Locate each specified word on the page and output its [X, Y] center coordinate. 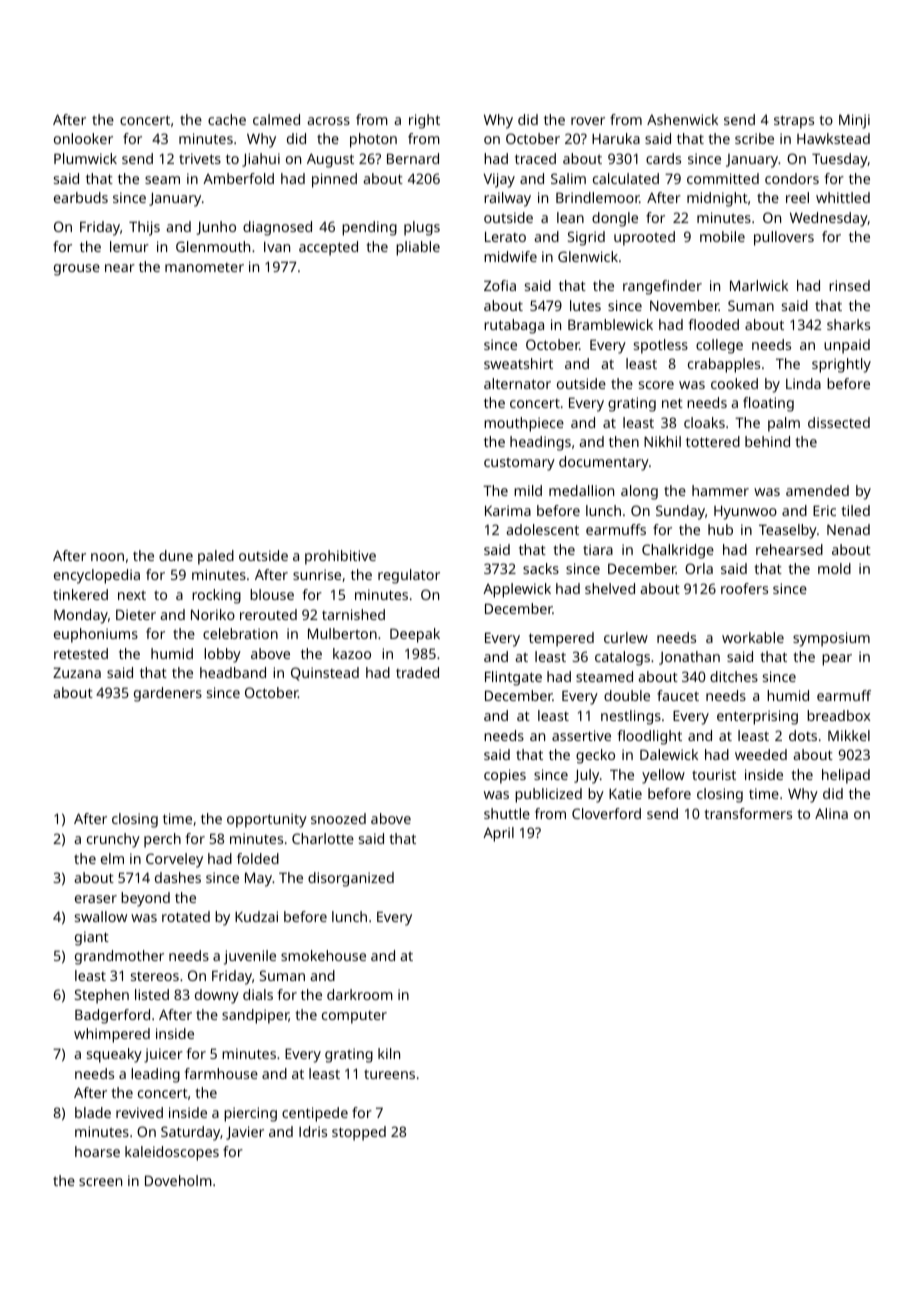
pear [837, 660]
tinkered [80, 594]
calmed [276, 119]
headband [233, 672]
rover [588, 121]
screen [100, 1182]
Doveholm [178, 1180]
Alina [831, 813]
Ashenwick [682, 119]
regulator [409, 576]
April [498, 834]
